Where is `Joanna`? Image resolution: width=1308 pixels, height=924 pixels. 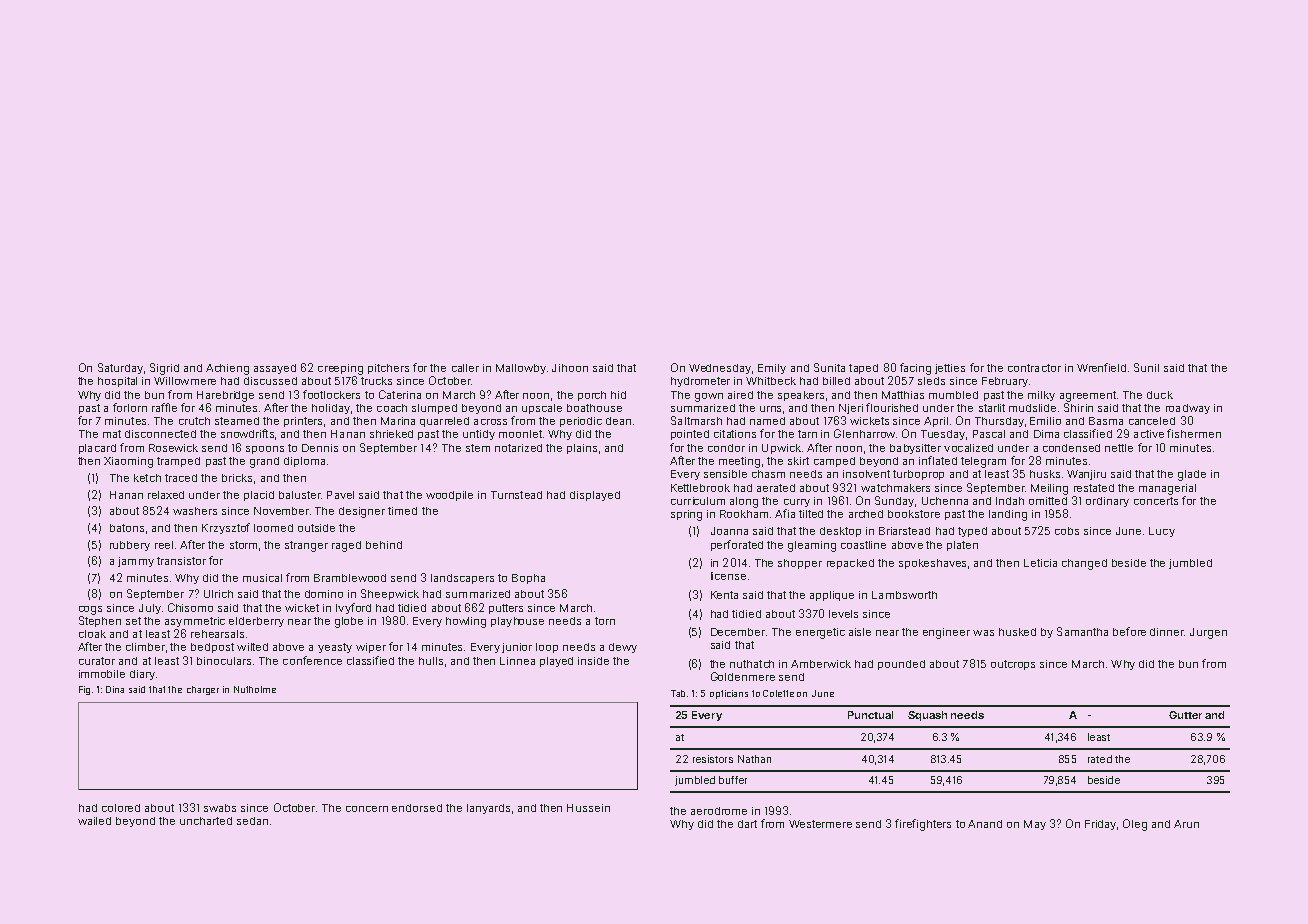
Joanna is located at coordinates (729, 531).
